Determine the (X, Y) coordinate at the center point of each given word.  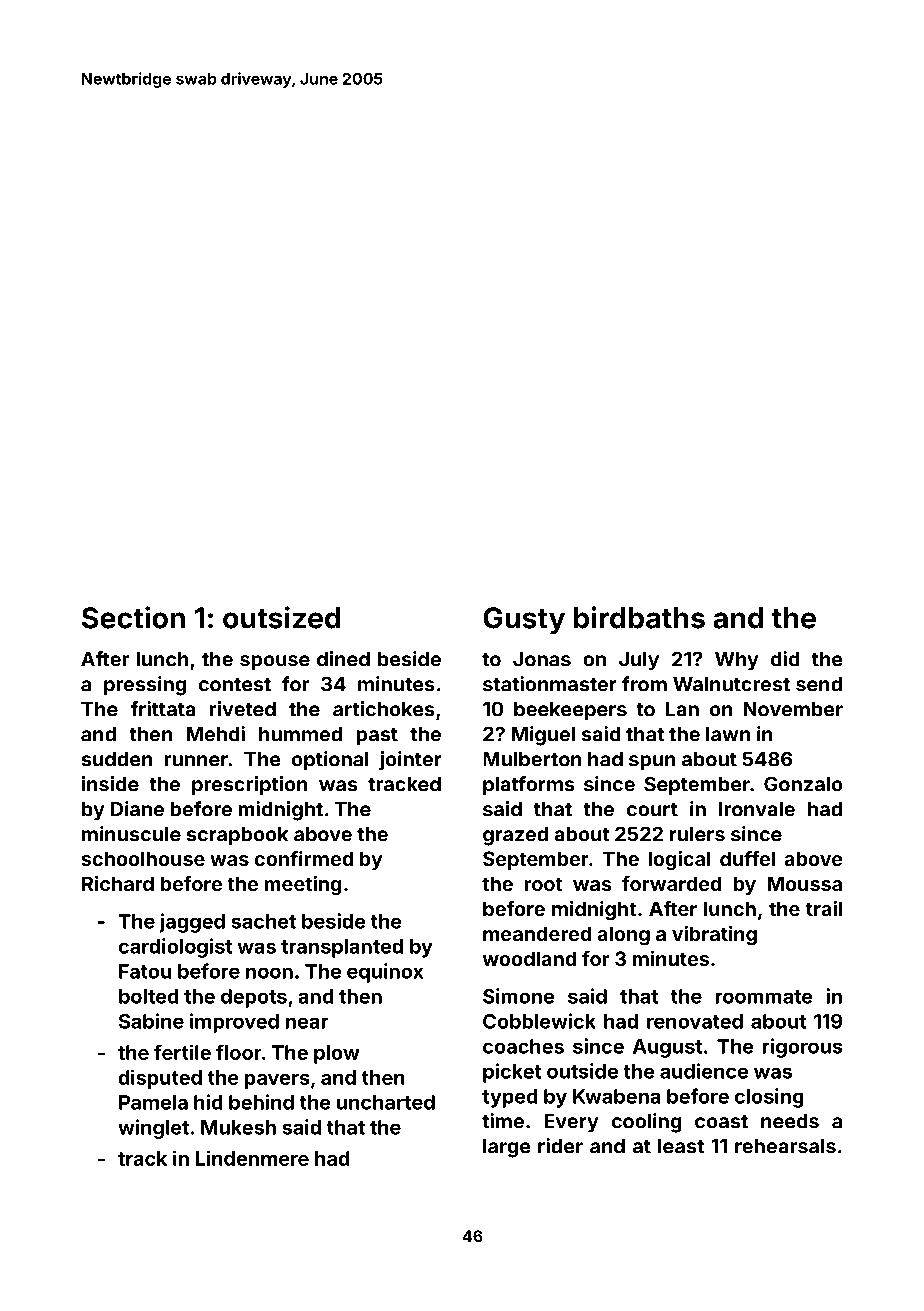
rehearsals (785, 1146)
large (507, 1148)
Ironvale (757, 809)
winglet (153, 1129)
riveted (242, 709)
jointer (410, 761)
